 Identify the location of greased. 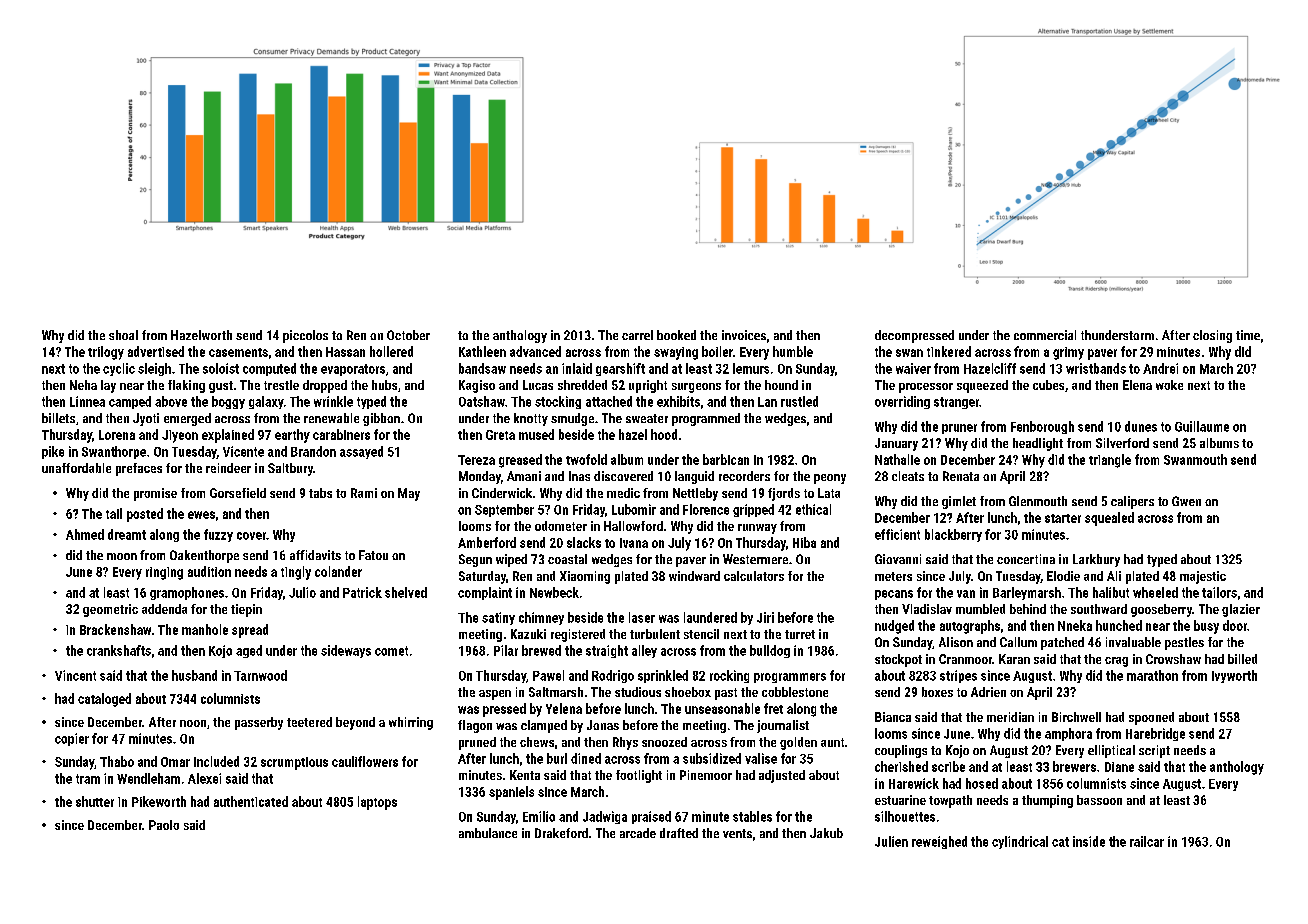
(520, 461).
